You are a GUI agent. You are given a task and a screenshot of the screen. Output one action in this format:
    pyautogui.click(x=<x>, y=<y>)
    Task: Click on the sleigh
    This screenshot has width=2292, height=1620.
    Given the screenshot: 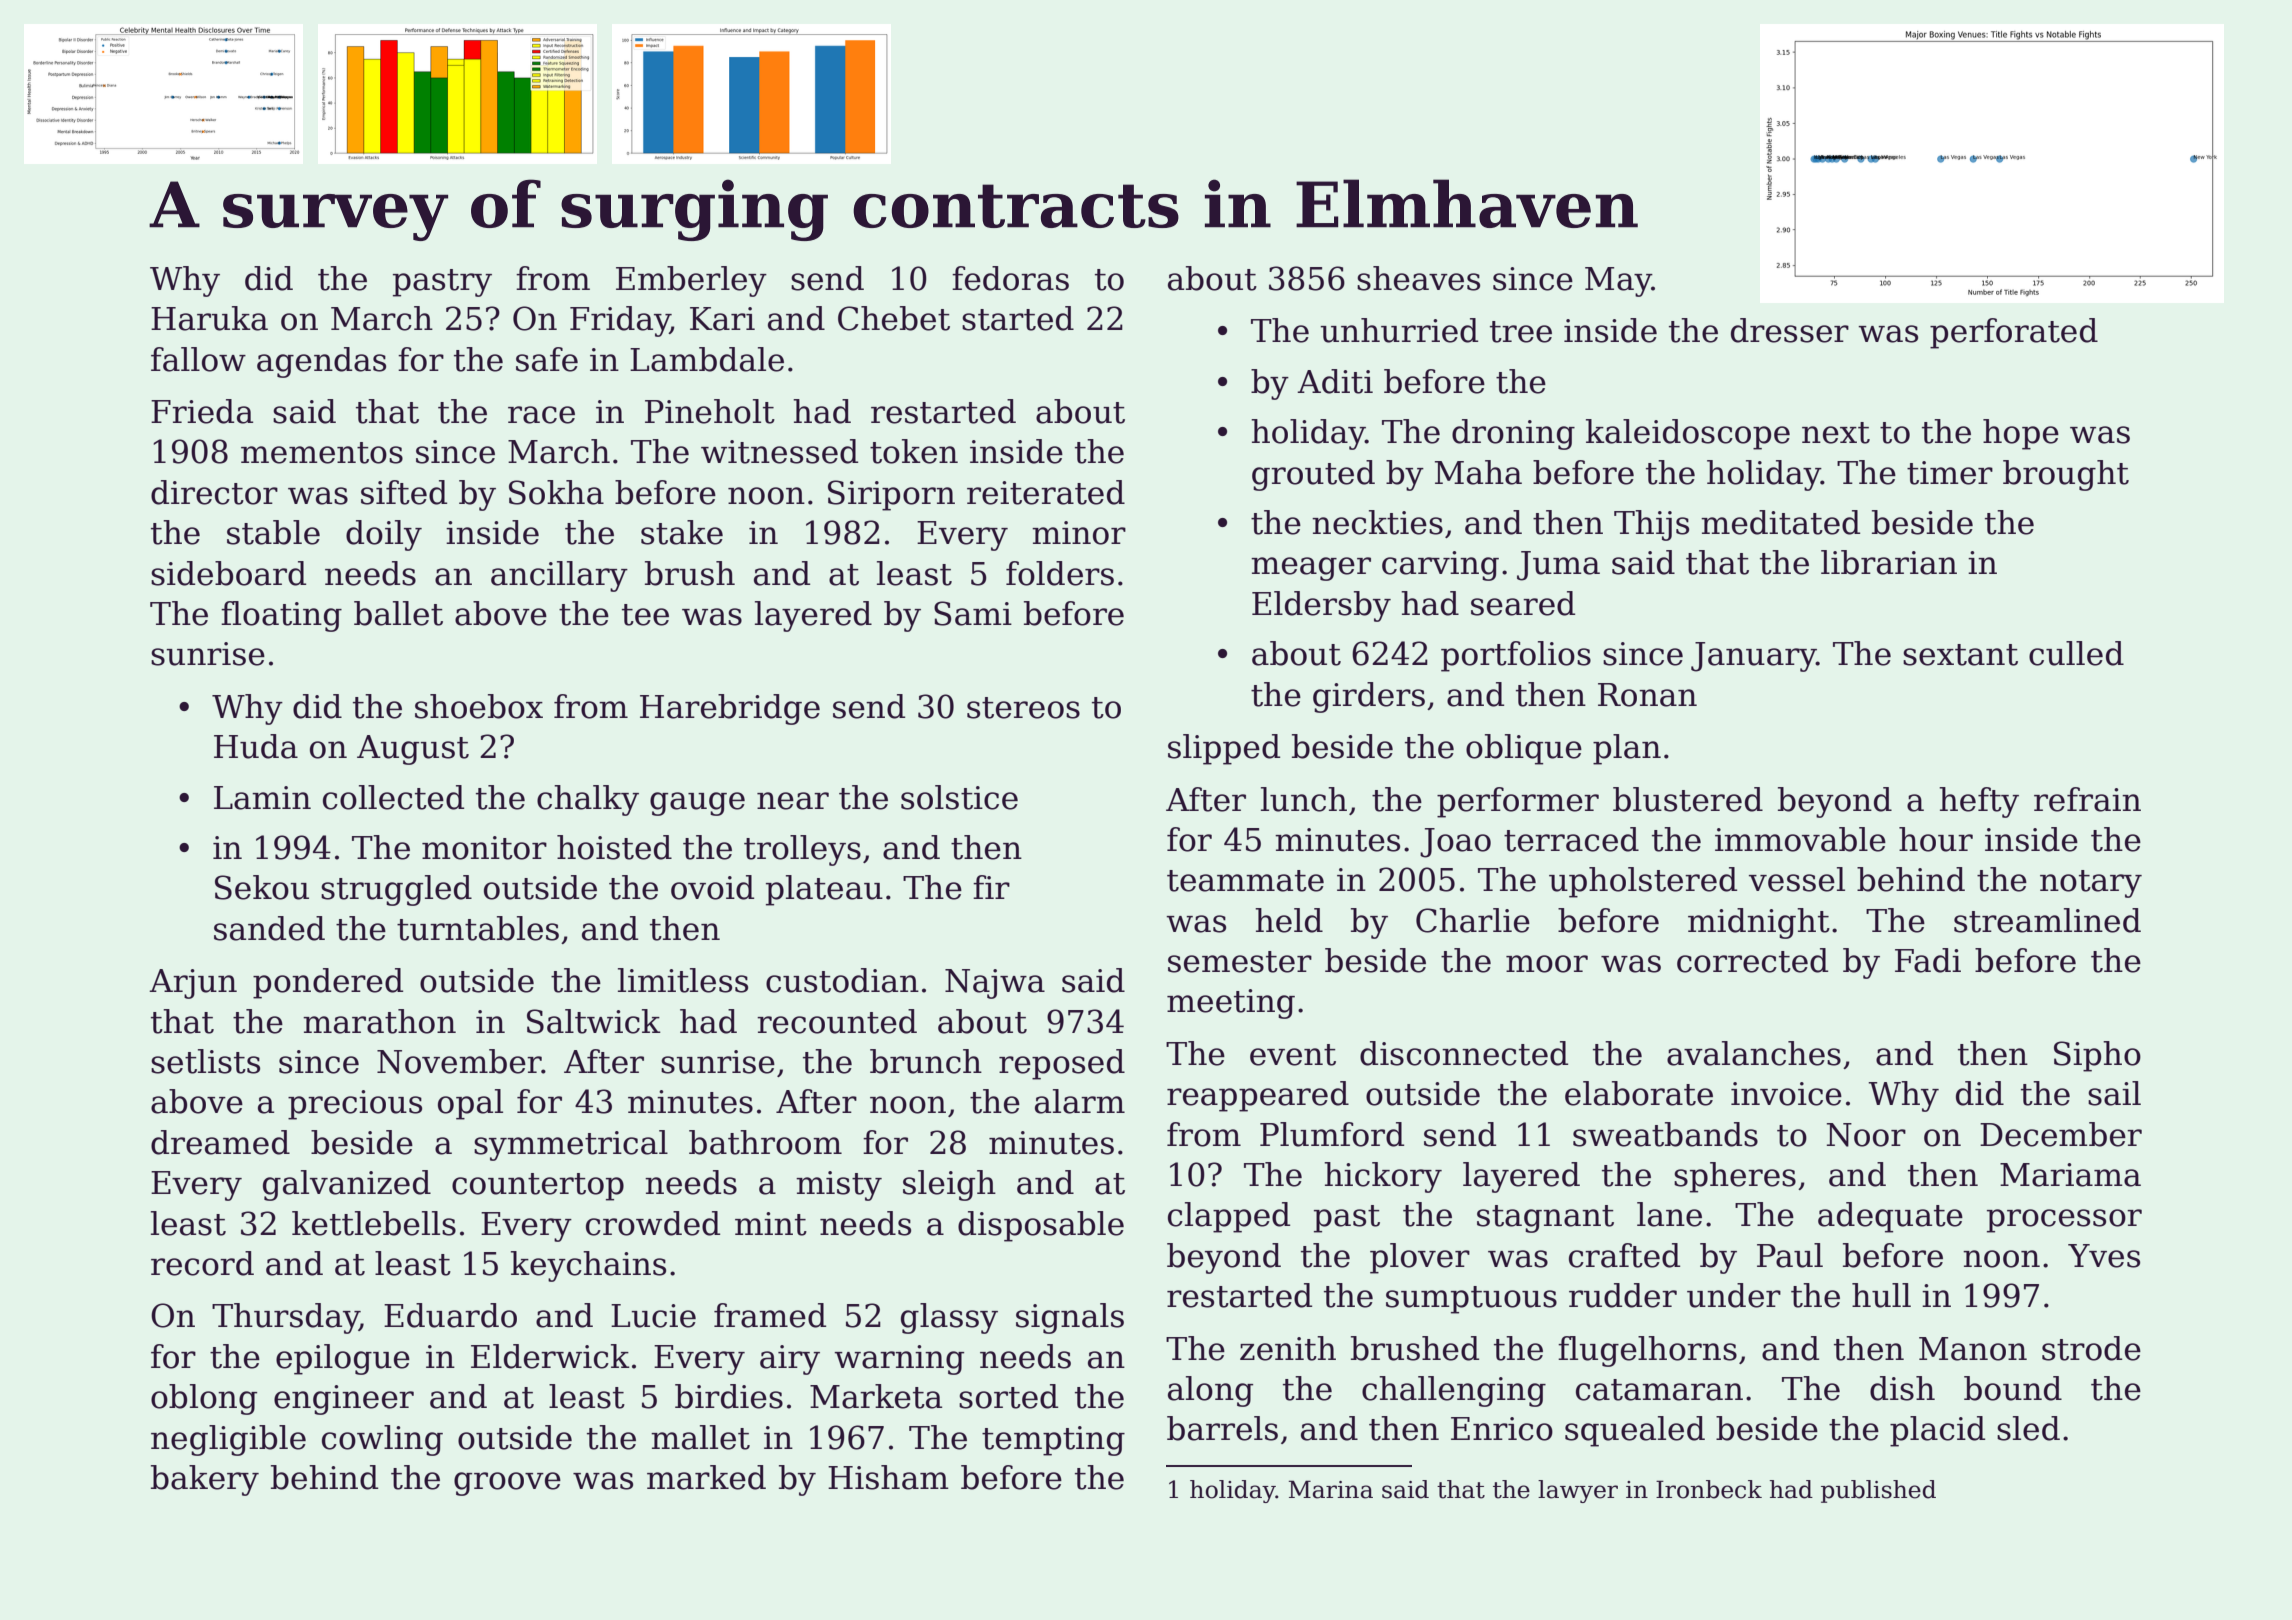 What is the action you would take?
    pyautogui.click(x=949, y=1185)
